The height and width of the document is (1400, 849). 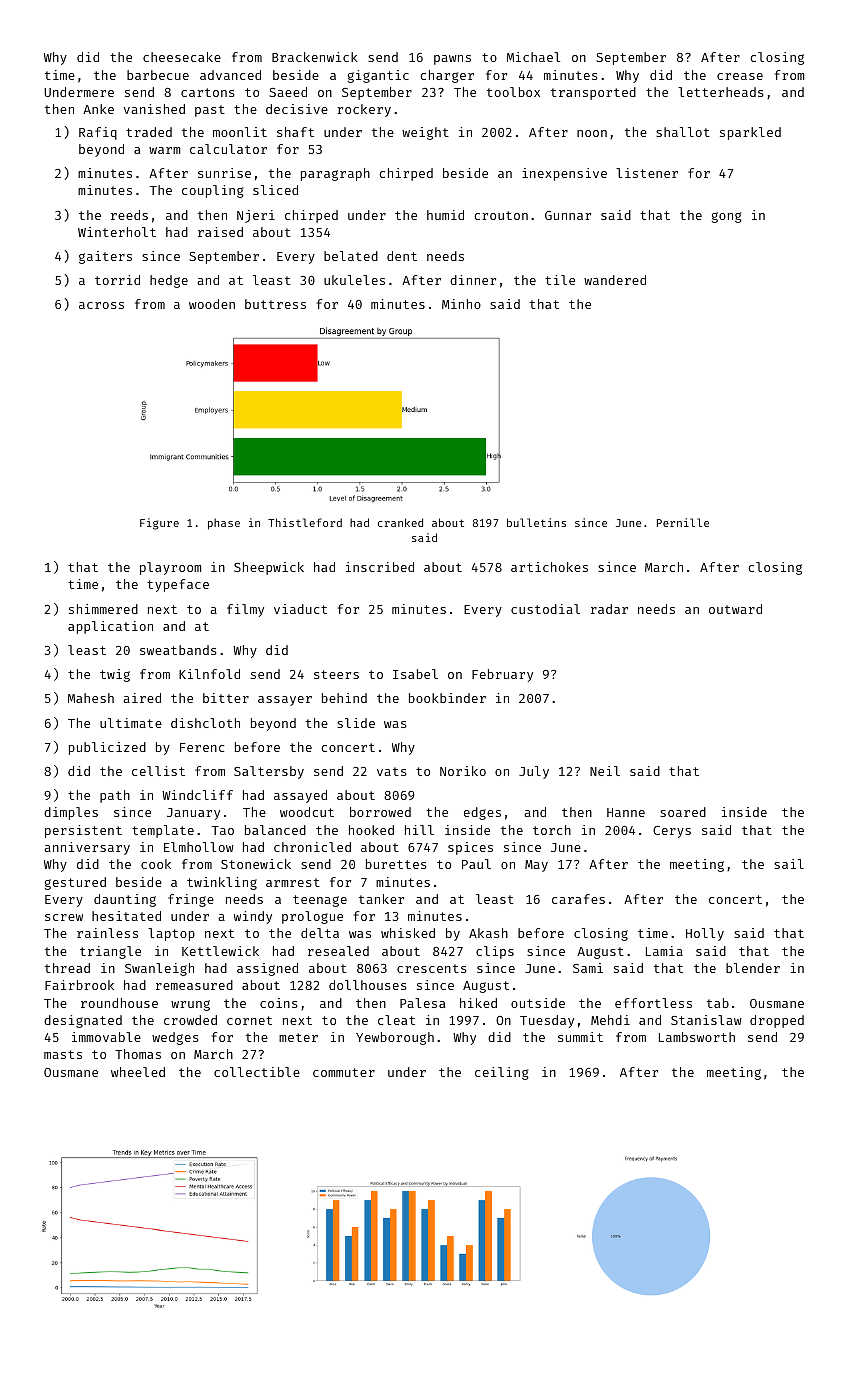 What do you see at coordinates (315, 57) in the document?
I see `Brackenwick` at bounding box center [315, 57].
